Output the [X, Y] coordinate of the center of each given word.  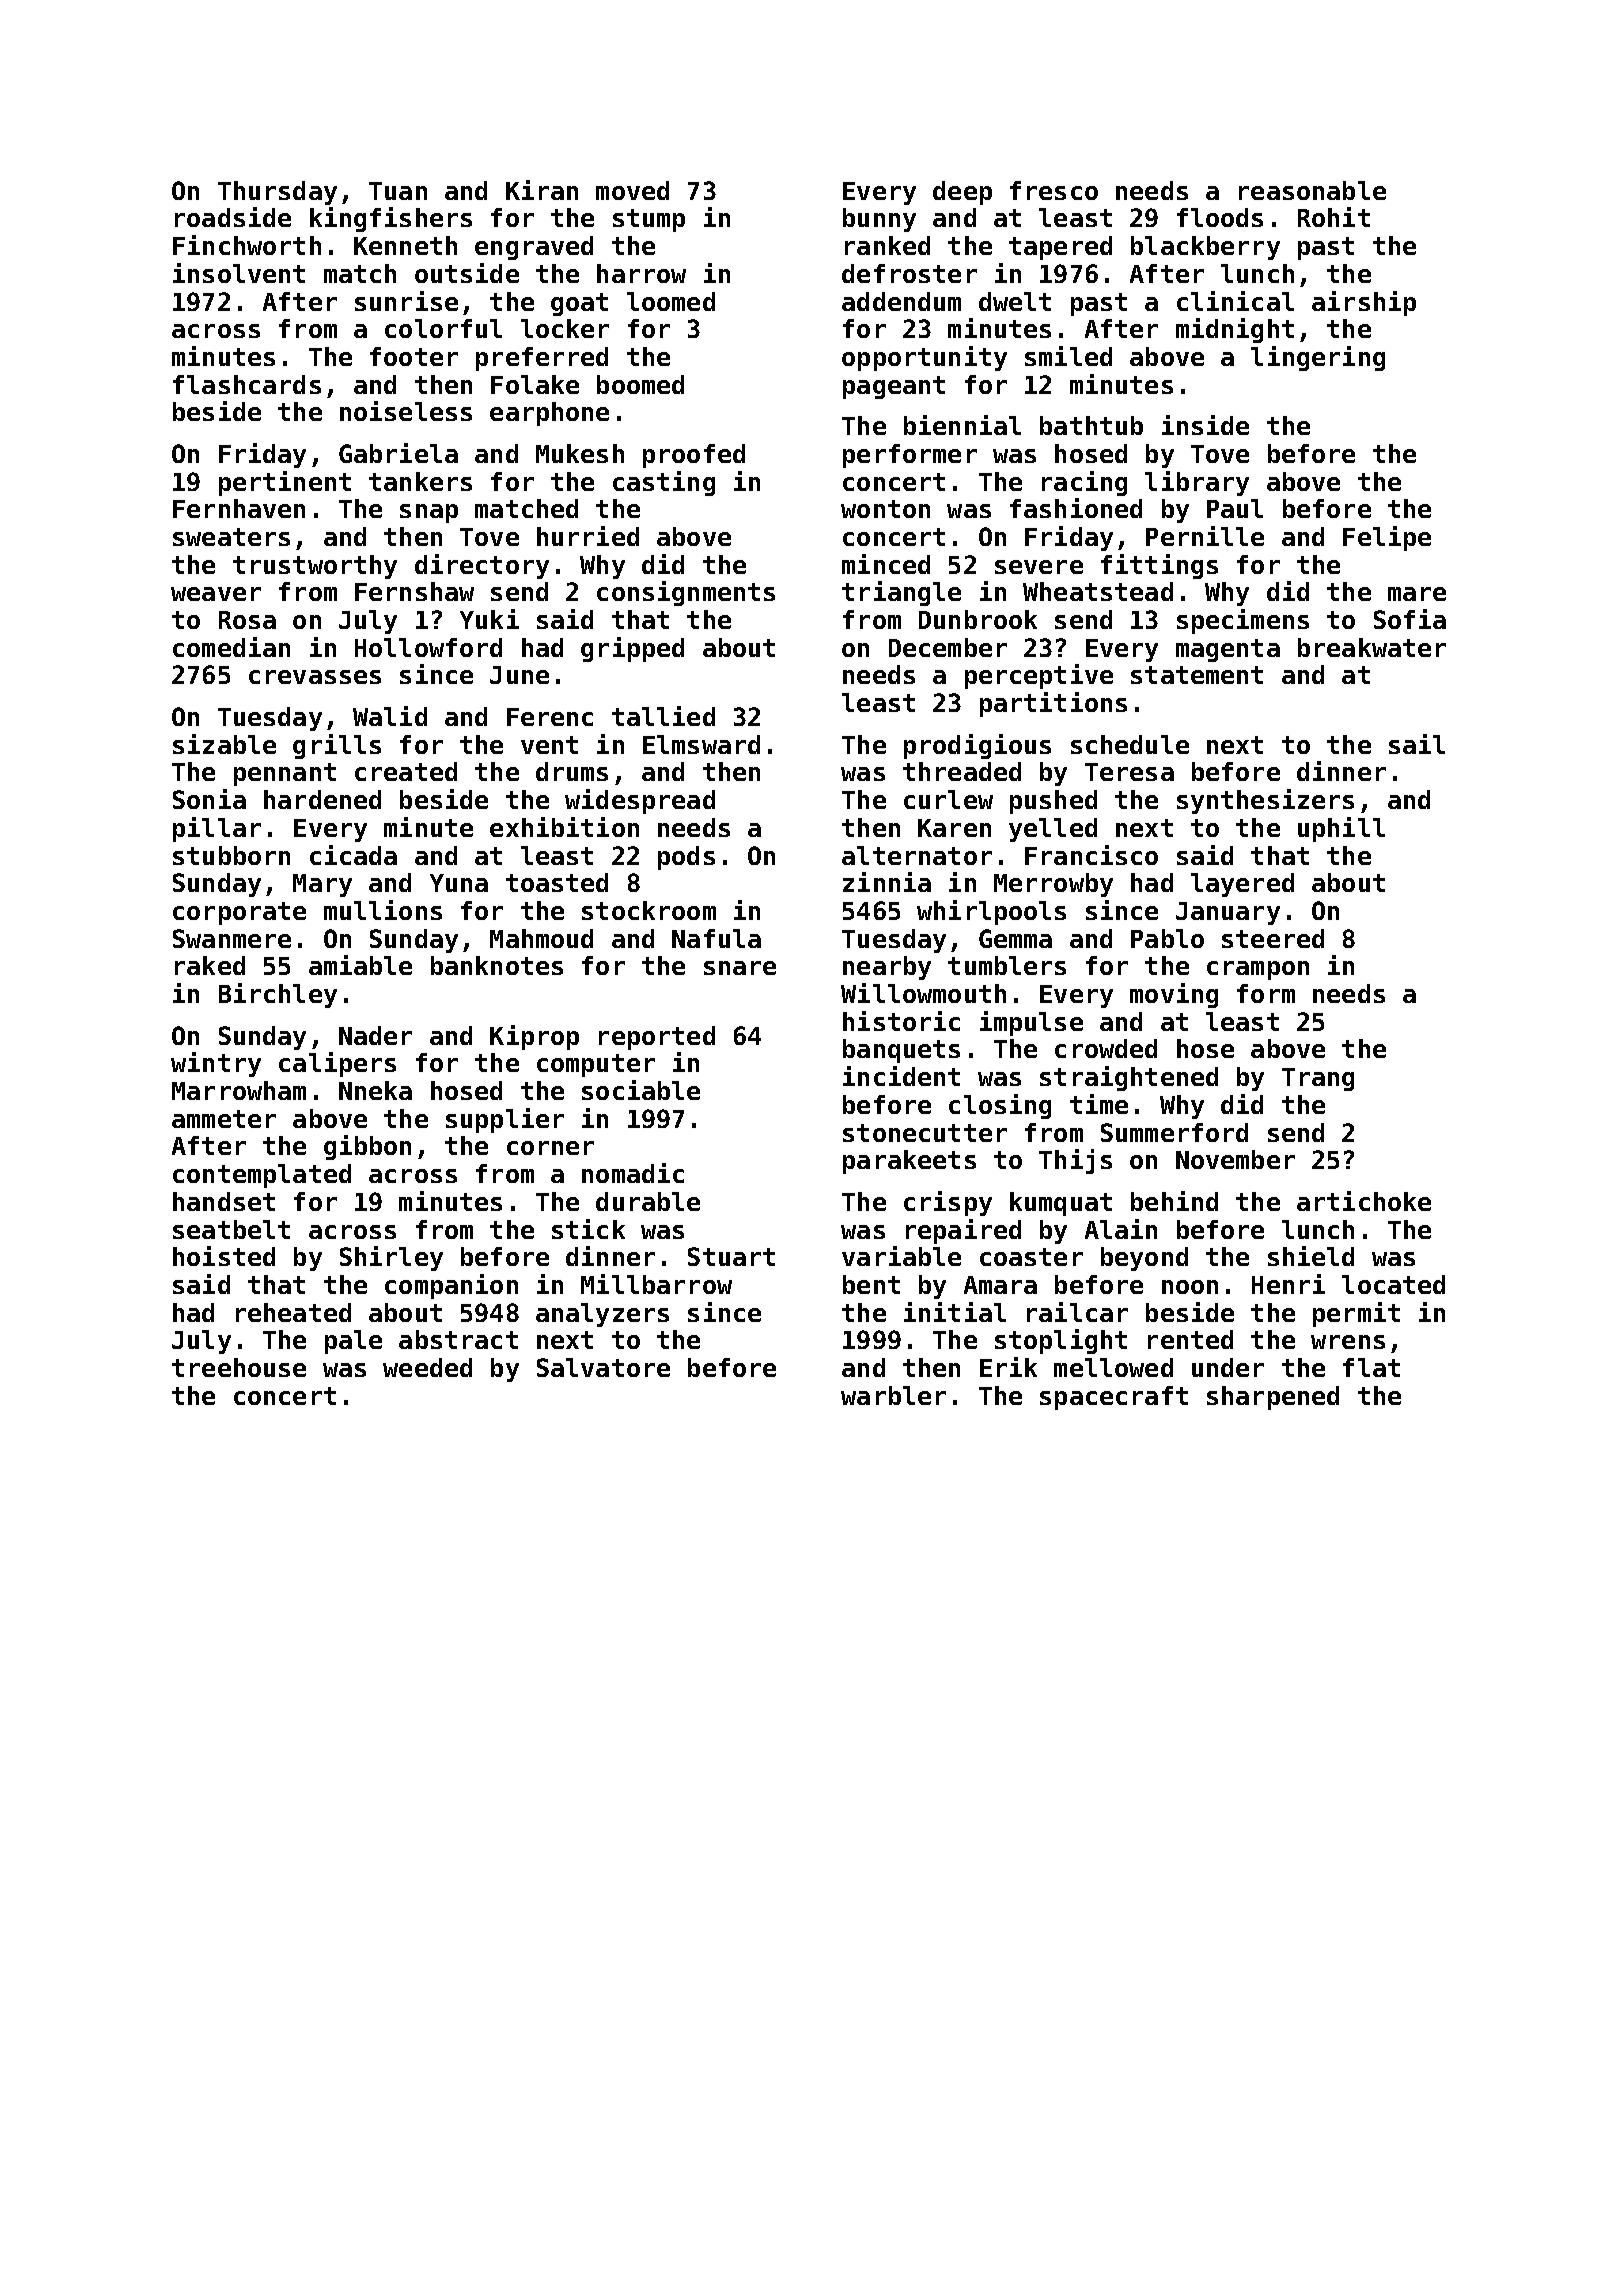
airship [1364, 303]
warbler [893, 1395]
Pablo [1167, 938]
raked [210, 965]
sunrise [406, 301]
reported [657, 1038]
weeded [427, 1367]
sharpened [1273, 1398]
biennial [962, 425]
